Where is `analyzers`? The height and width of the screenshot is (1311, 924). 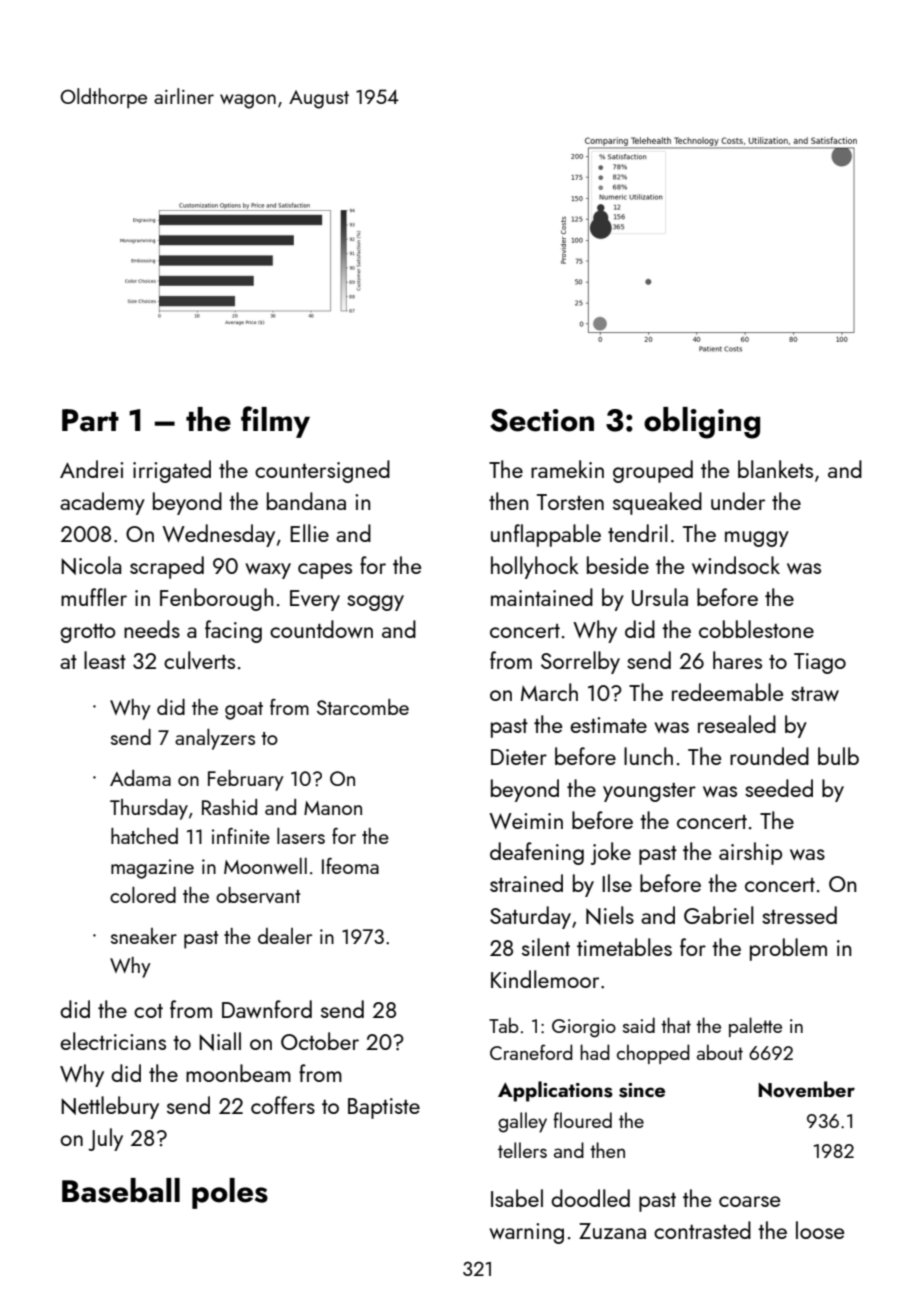 analyzers is located at coordinates (215, 739).
